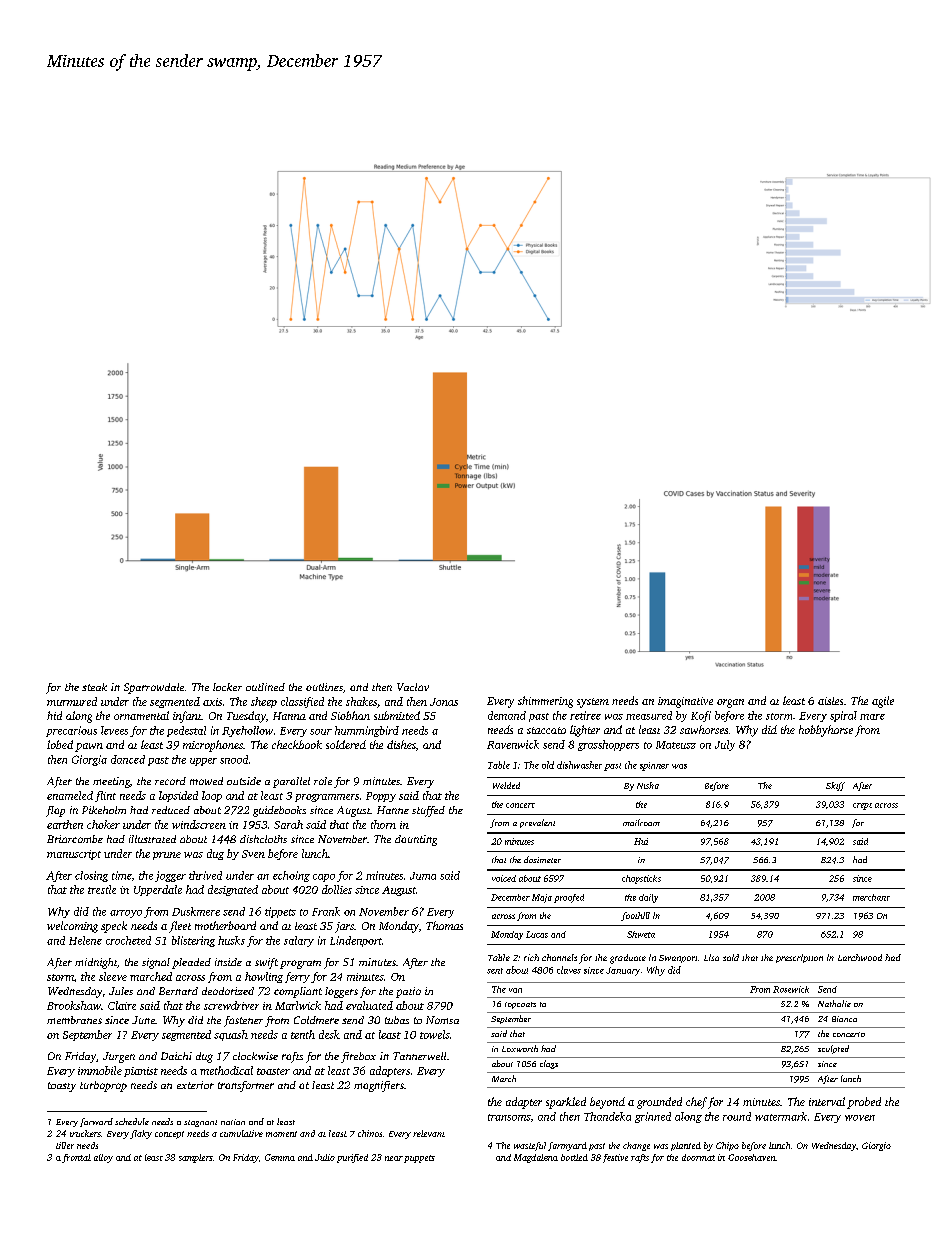 This image has width=952, height=1233. What do you see at coordinates (361, 701) in the image?
I see `shakes` at bounding box center [361, 701].
